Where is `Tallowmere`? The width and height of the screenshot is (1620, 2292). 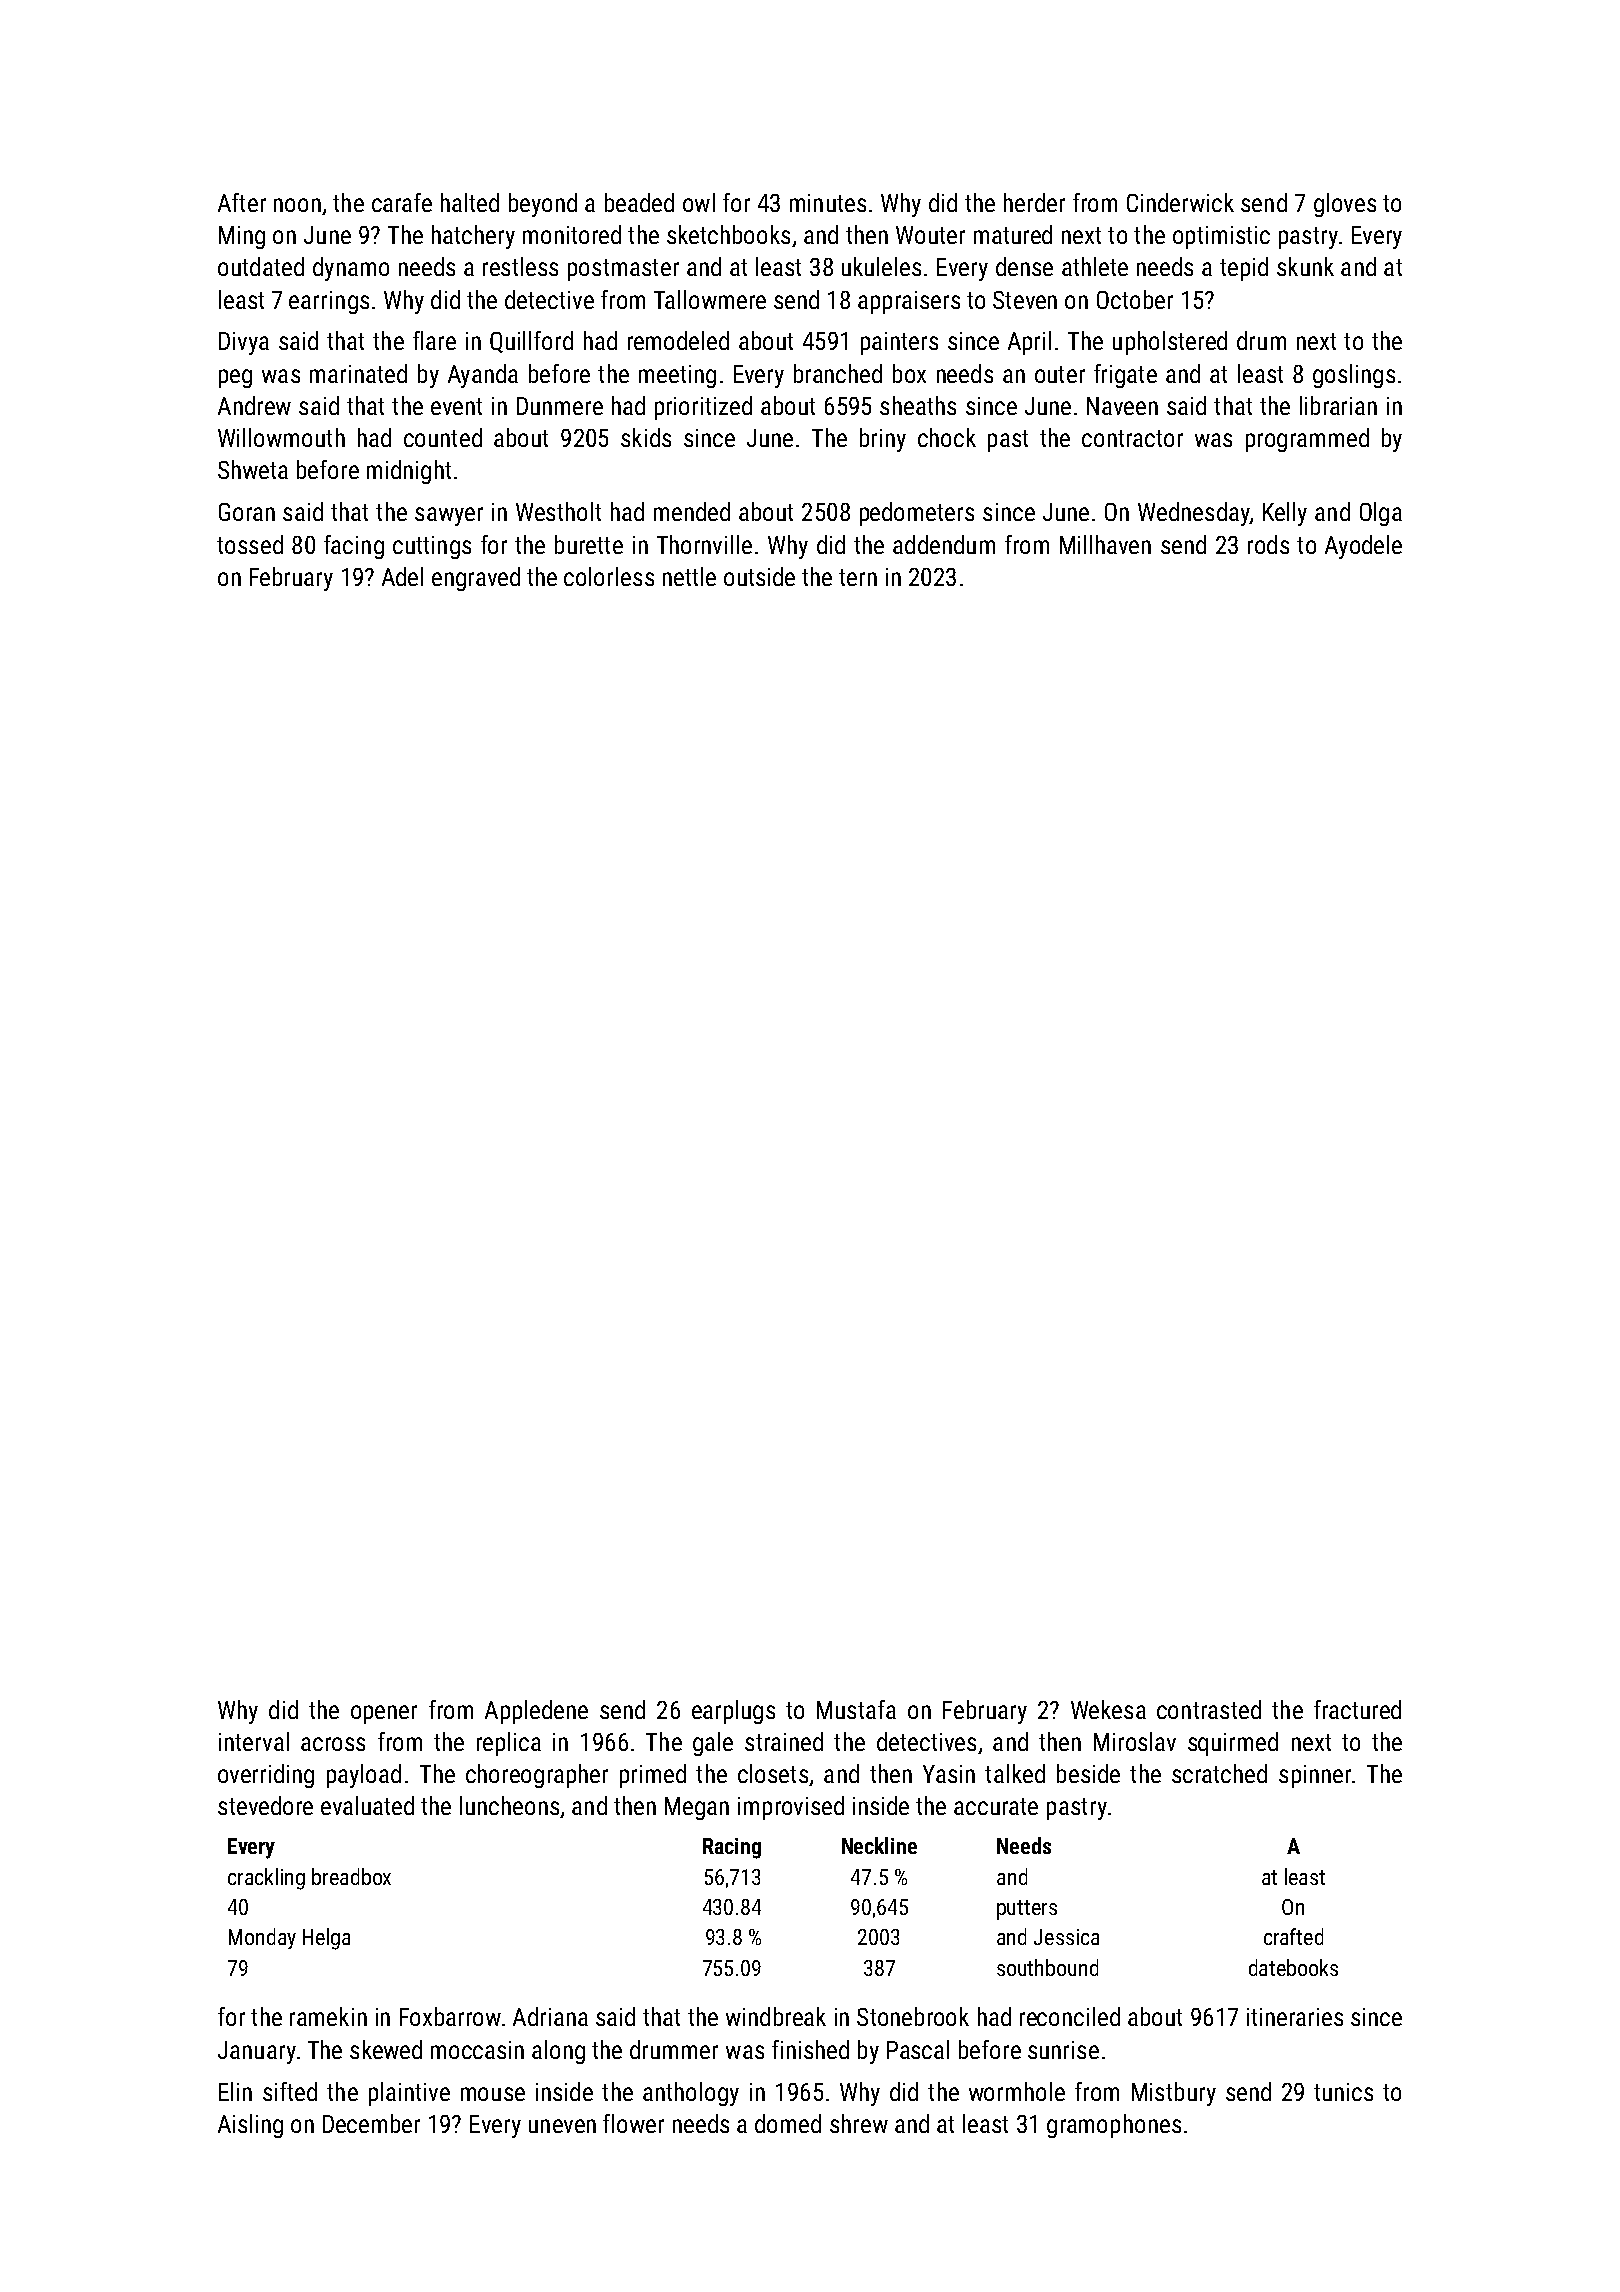
Tallowmere is located at coordinates (710, 299).
